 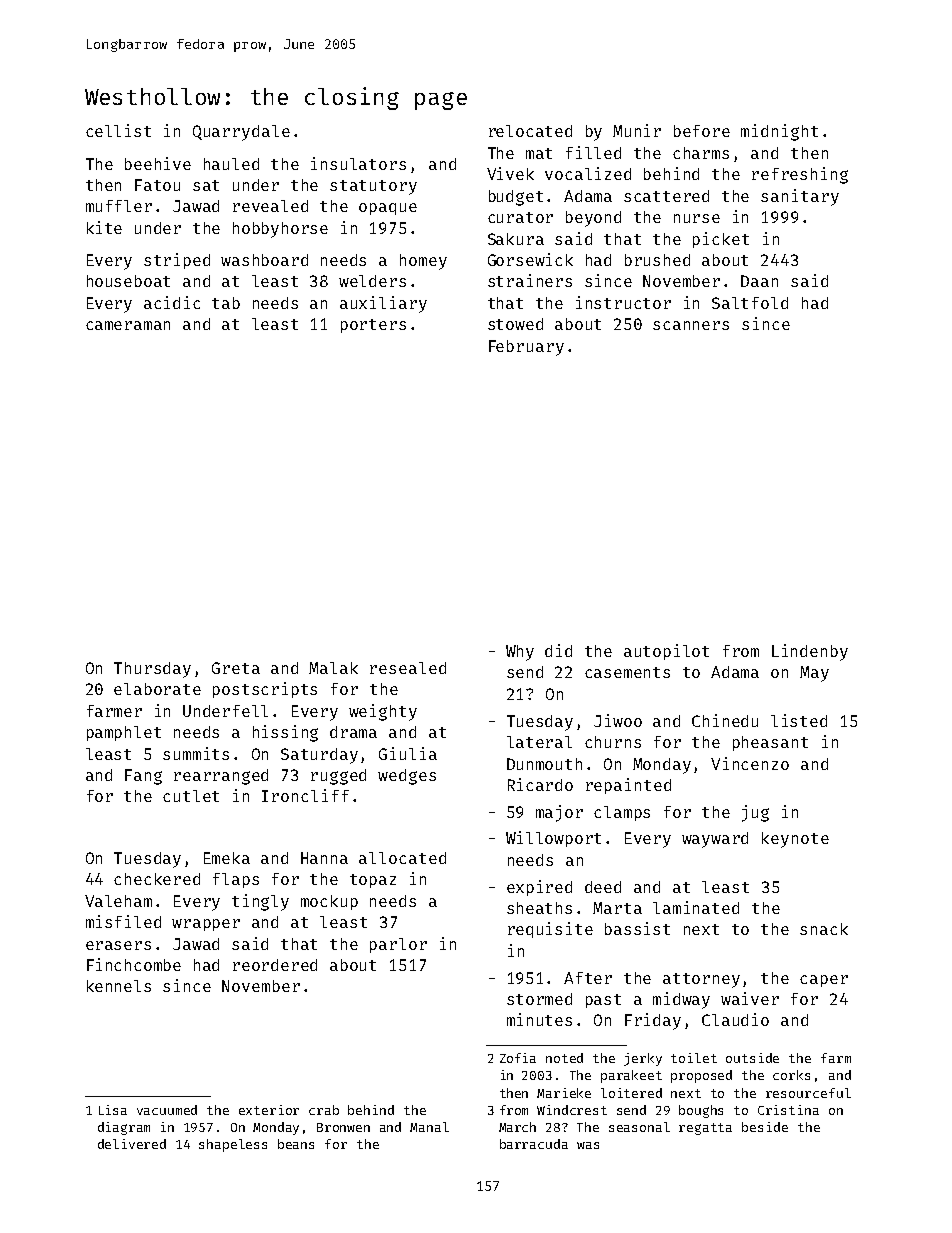 I want to click on scanners, so click(x=691, y=325).
